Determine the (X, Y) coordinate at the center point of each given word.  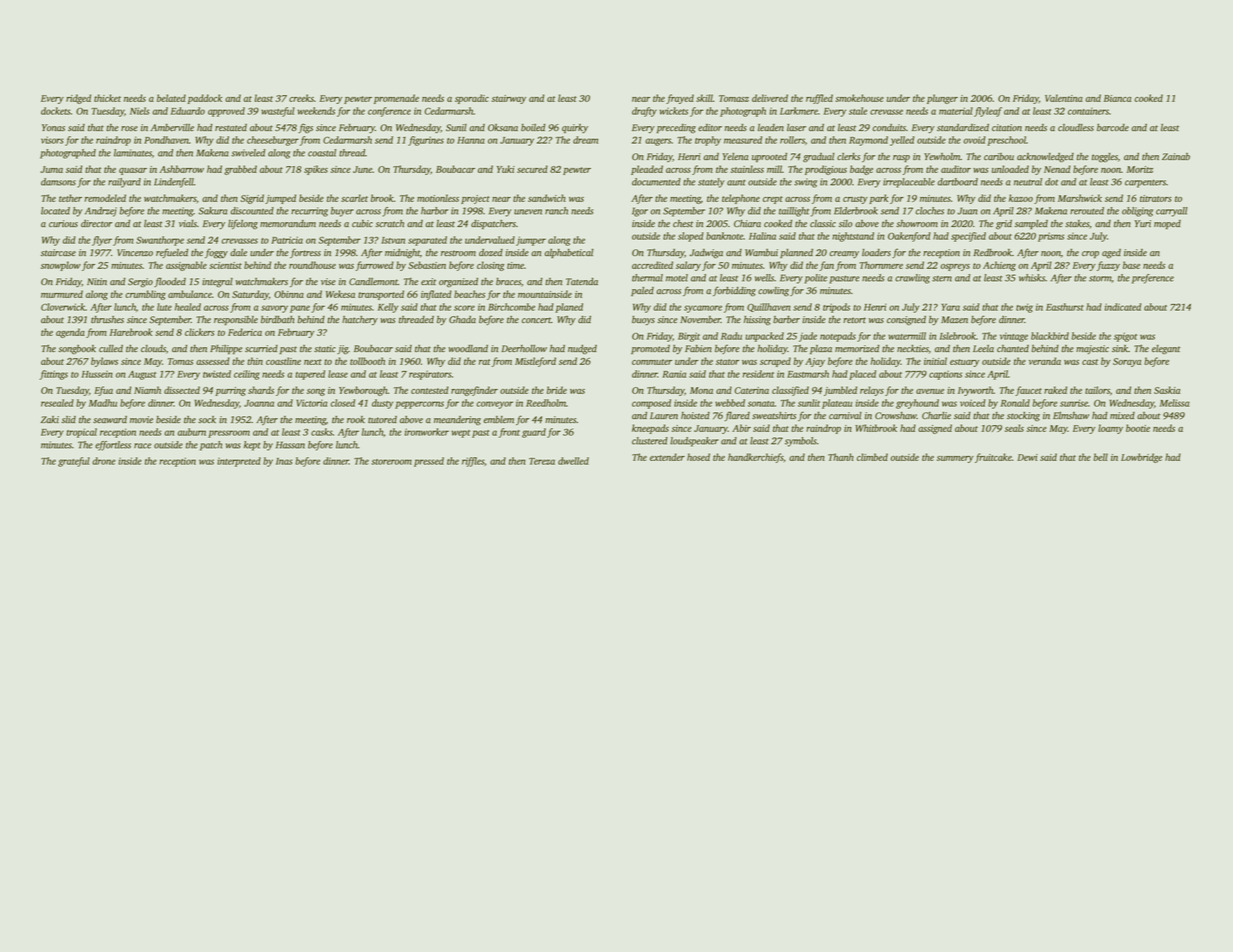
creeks (301, 98)
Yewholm (942, 156)
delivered (770, 98)
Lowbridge (1141, 458)
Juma (51, 169)
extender (667, 457)
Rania (674, 374)
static (325, 348)
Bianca (1117, 98)
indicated (1122, 307)
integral (217, 283)
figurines (426, 141)
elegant (1166, 350)
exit (428, 281)
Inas (284, 461)
